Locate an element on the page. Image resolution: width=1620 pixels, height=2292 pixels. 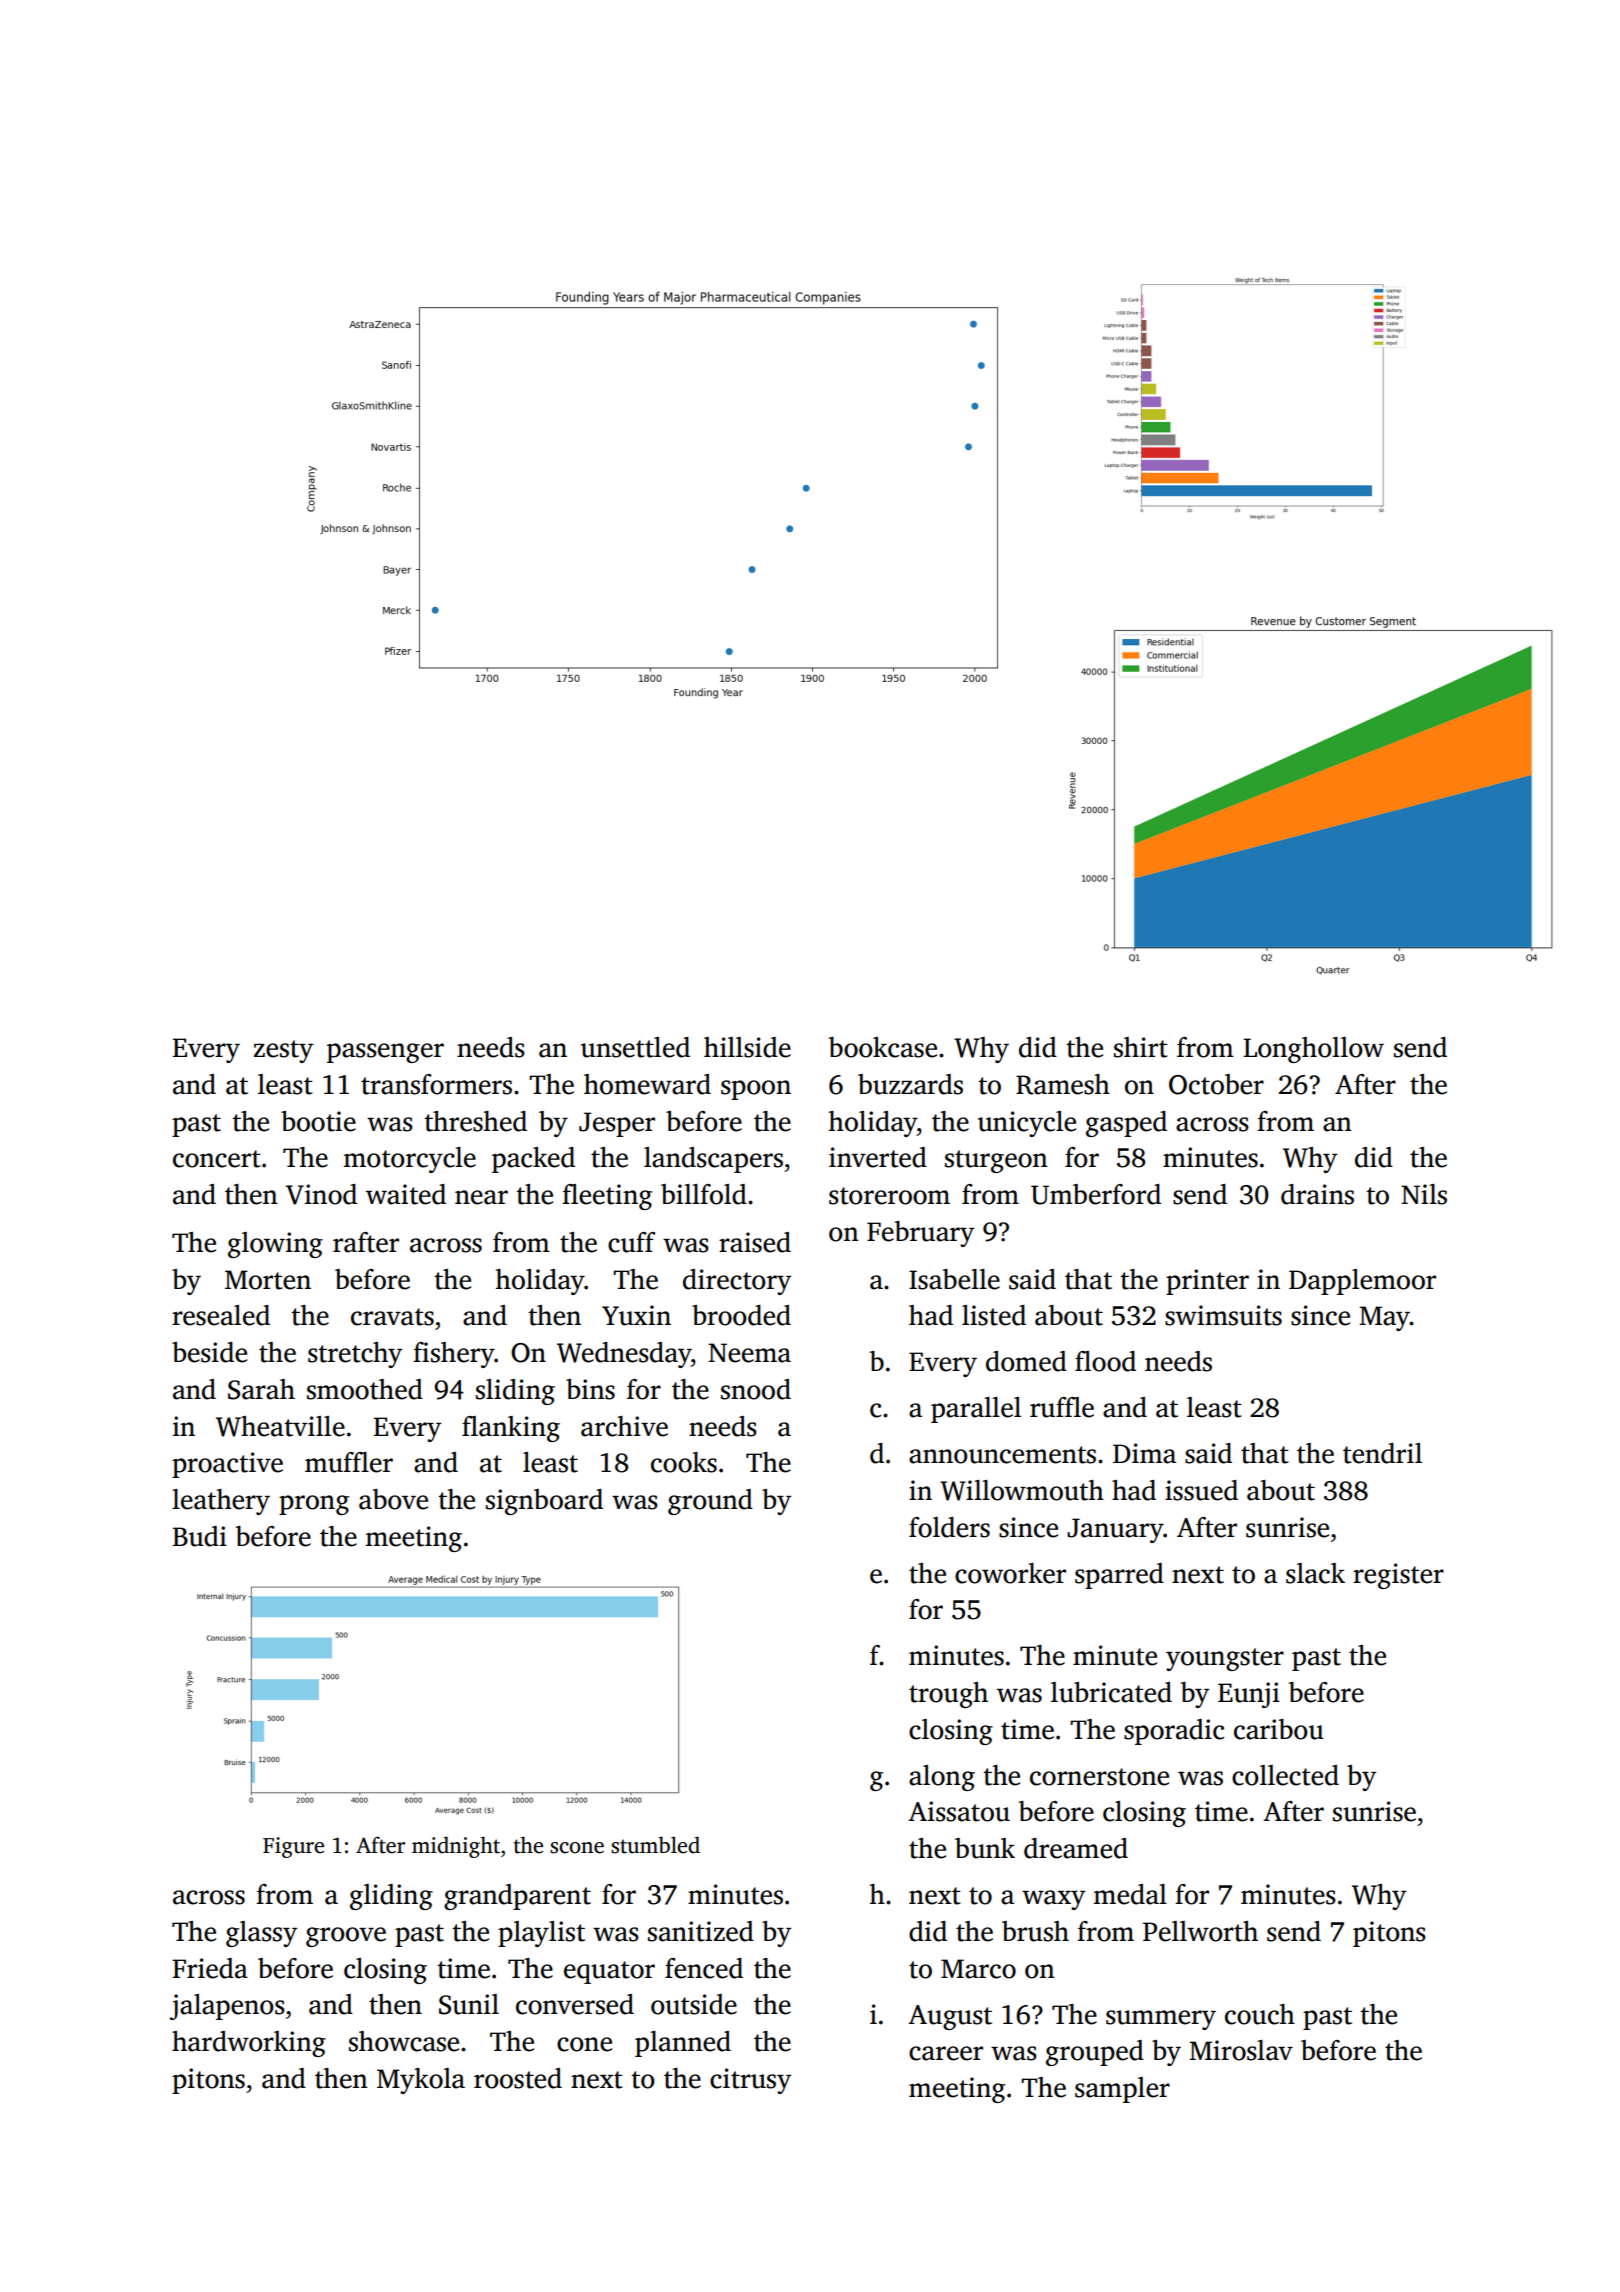
cooks is located at coordinates (684, 1462).
